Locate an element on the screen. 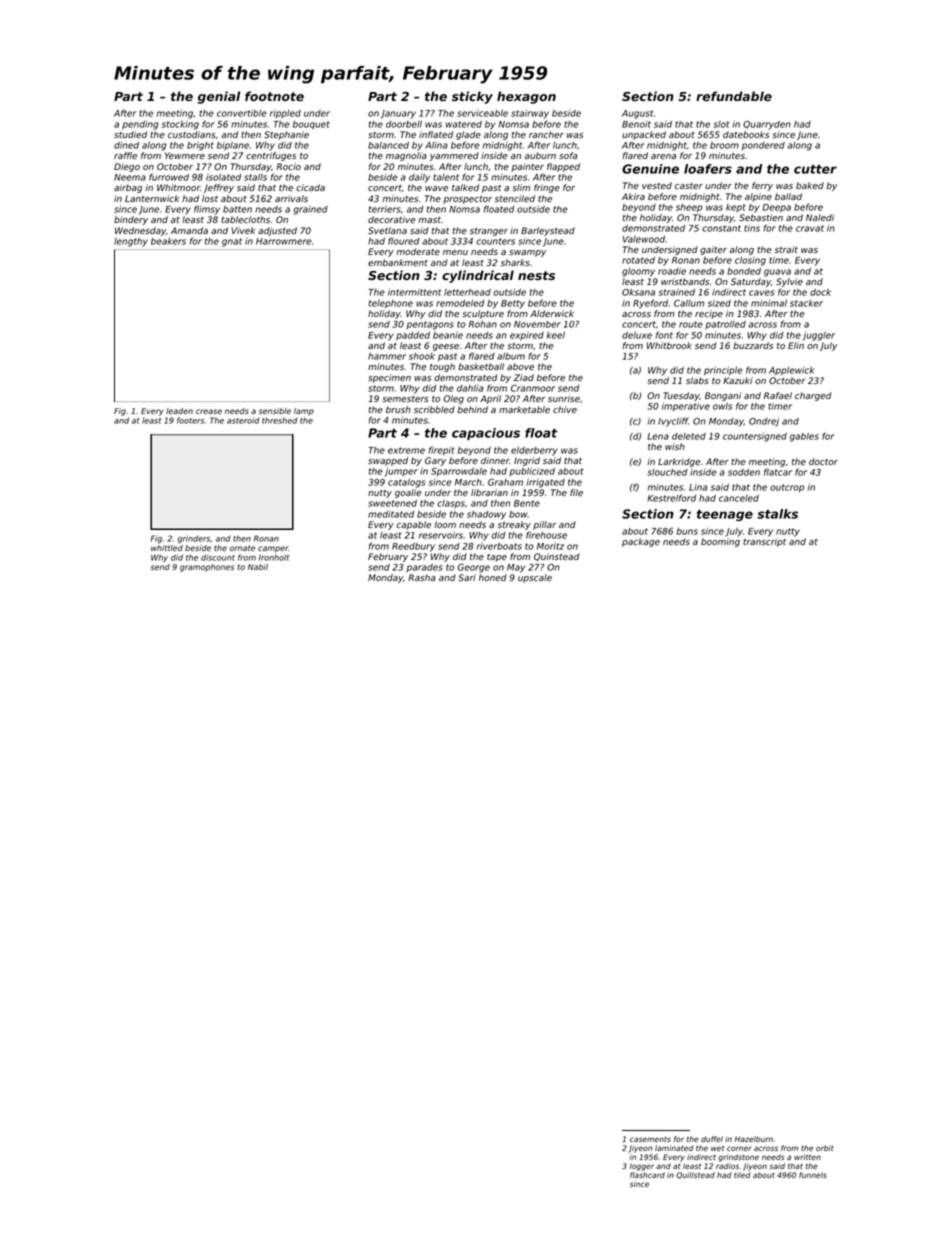 Image resolution: width=952 pixels, height=1233 pixels. gramophones is located at coordinates (207, 568).
